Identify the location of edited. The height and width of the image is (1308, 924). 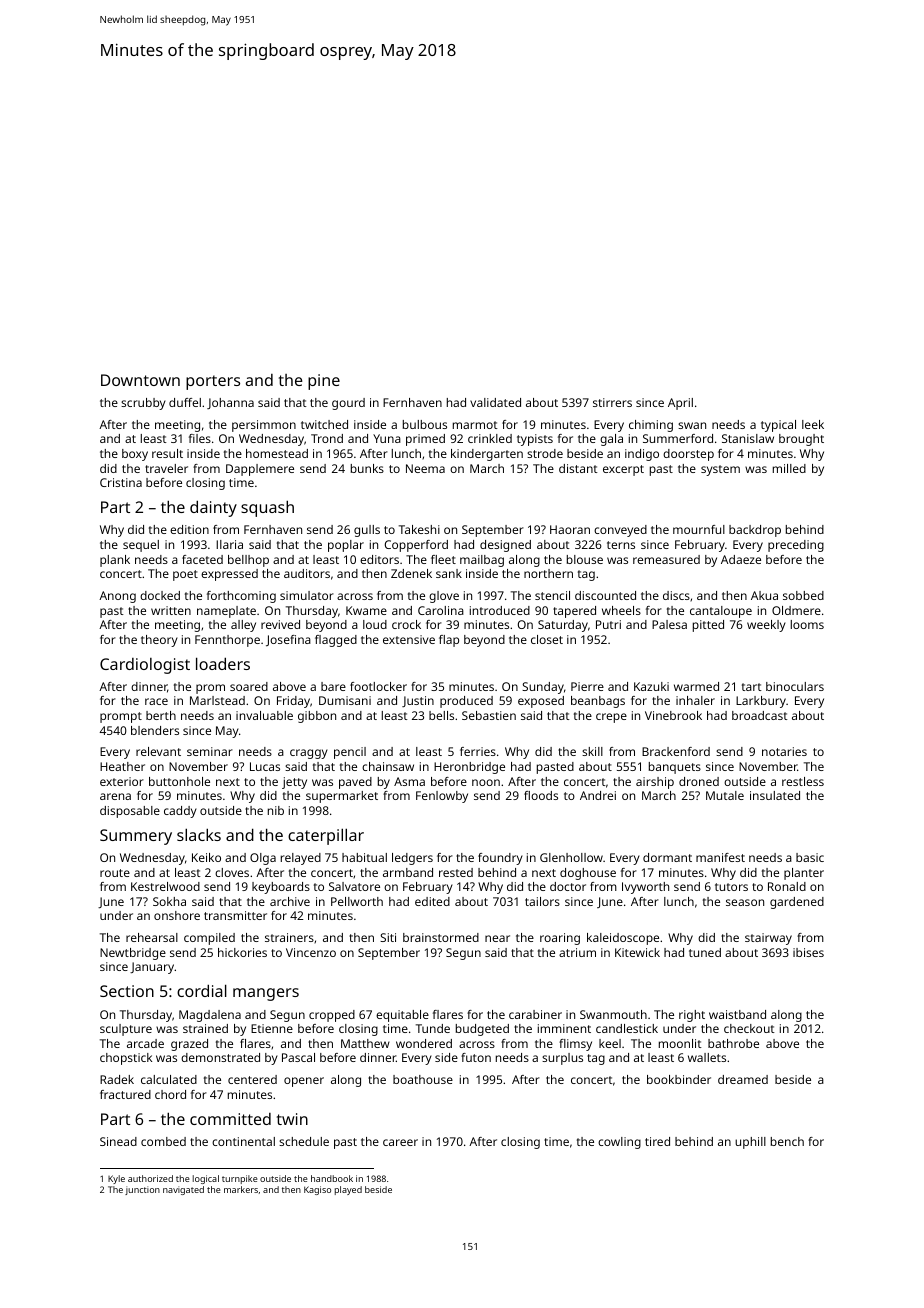
(432, 901).
